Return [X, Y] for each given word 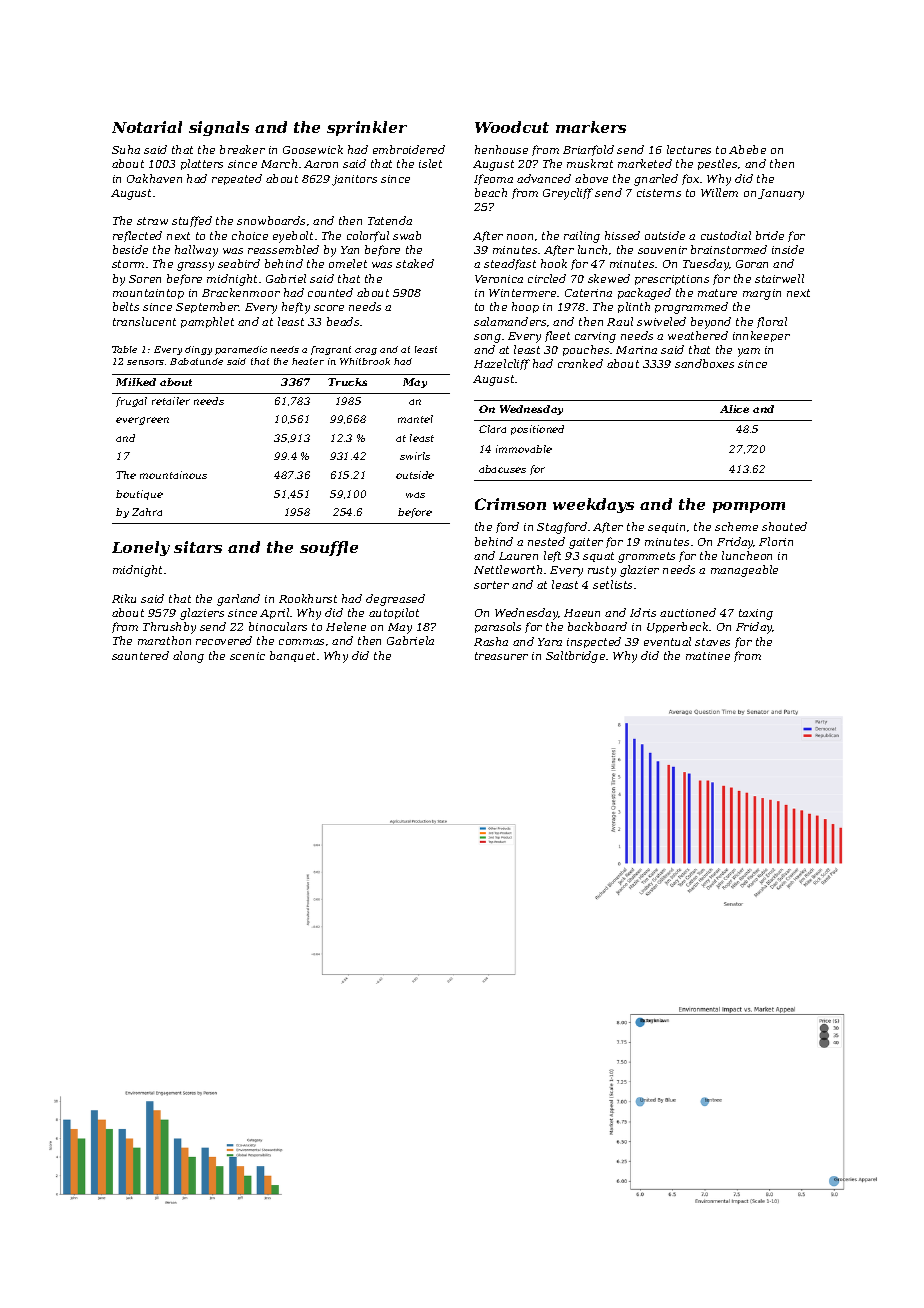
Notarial [147, 127]
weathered [698, 335]
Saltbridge [575, 657]
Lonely [141, 548]
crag [366, 351]
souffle [329, 548]
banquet [292, 656]
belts [126, 306]
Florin [776, 541]
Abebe [747, 149]
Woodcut [512, 127]
